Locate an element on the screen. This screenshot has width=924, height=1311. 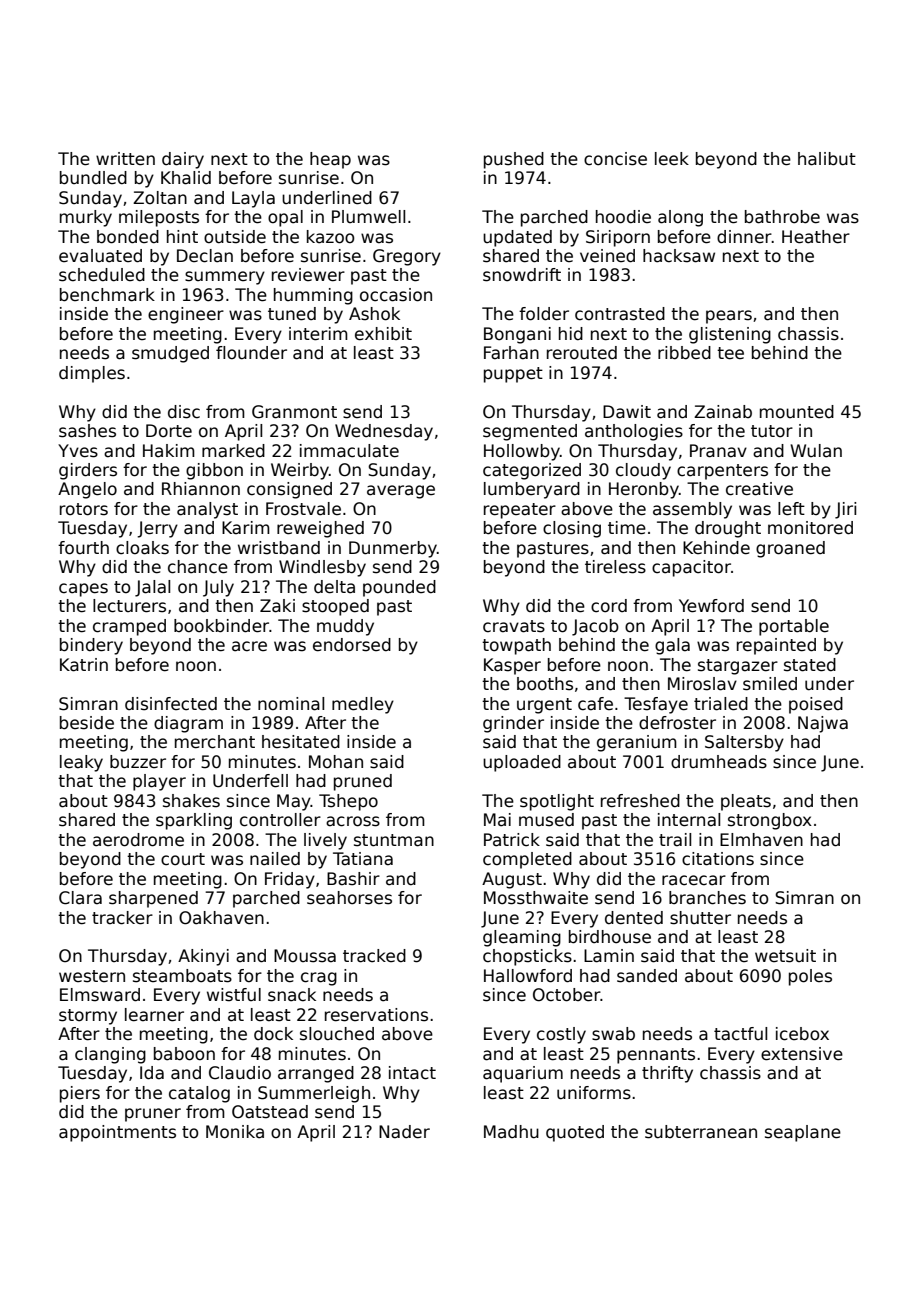
gala is located at coordinates (672, 646).
